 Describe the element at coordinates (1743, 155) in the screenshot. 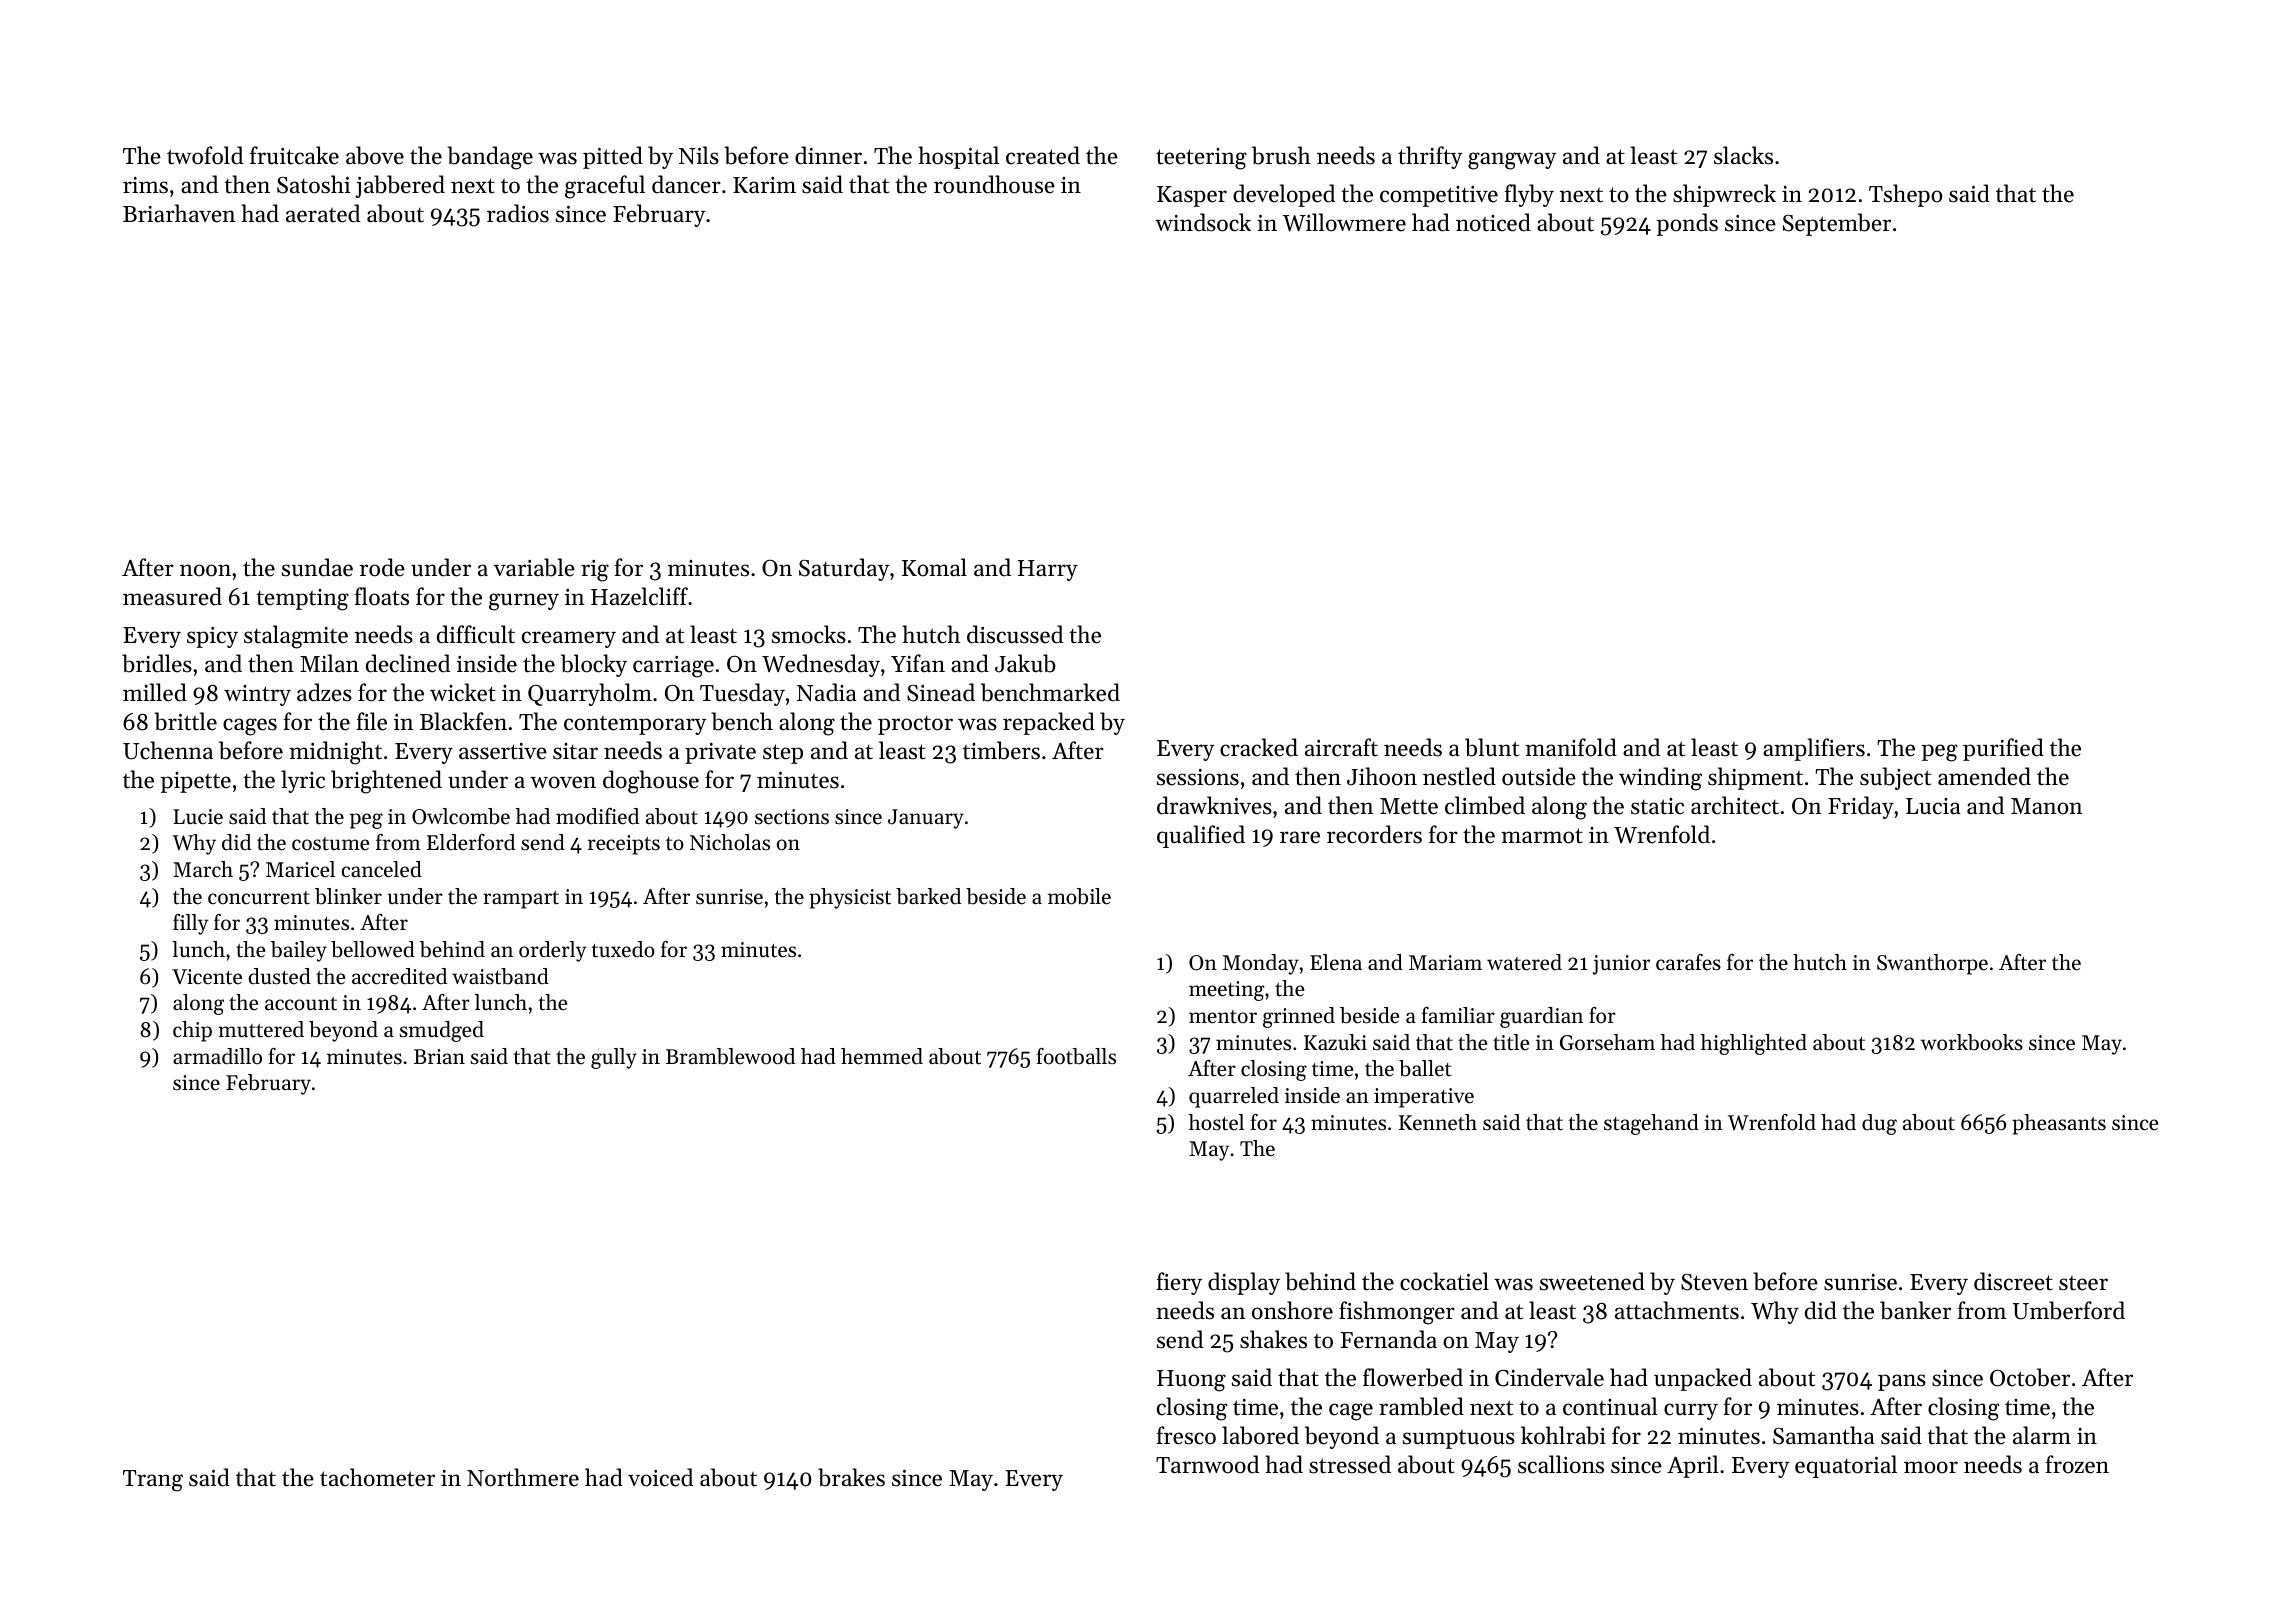

I see `slacks` at that location.
